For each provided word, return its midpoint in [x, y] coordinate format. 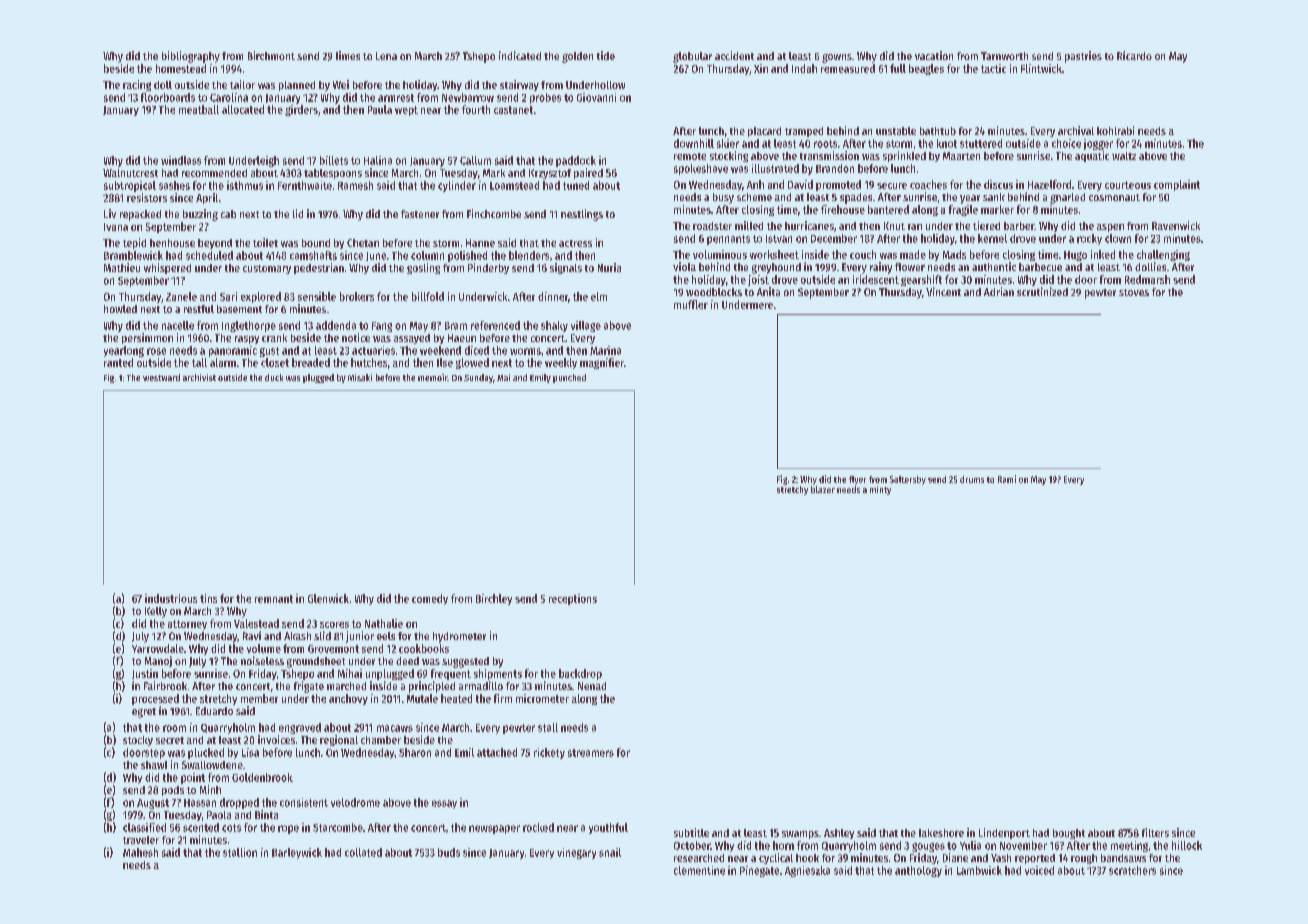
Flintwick [1041, 68]
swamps [800, 835]
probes [545, 98]
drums [972, 479]
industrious [171, 598]
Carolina [229, 97]
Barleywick [297, 853]
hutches [369, 362]
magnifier [602, 363]
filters [1155, 832]
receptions [573, 599]
